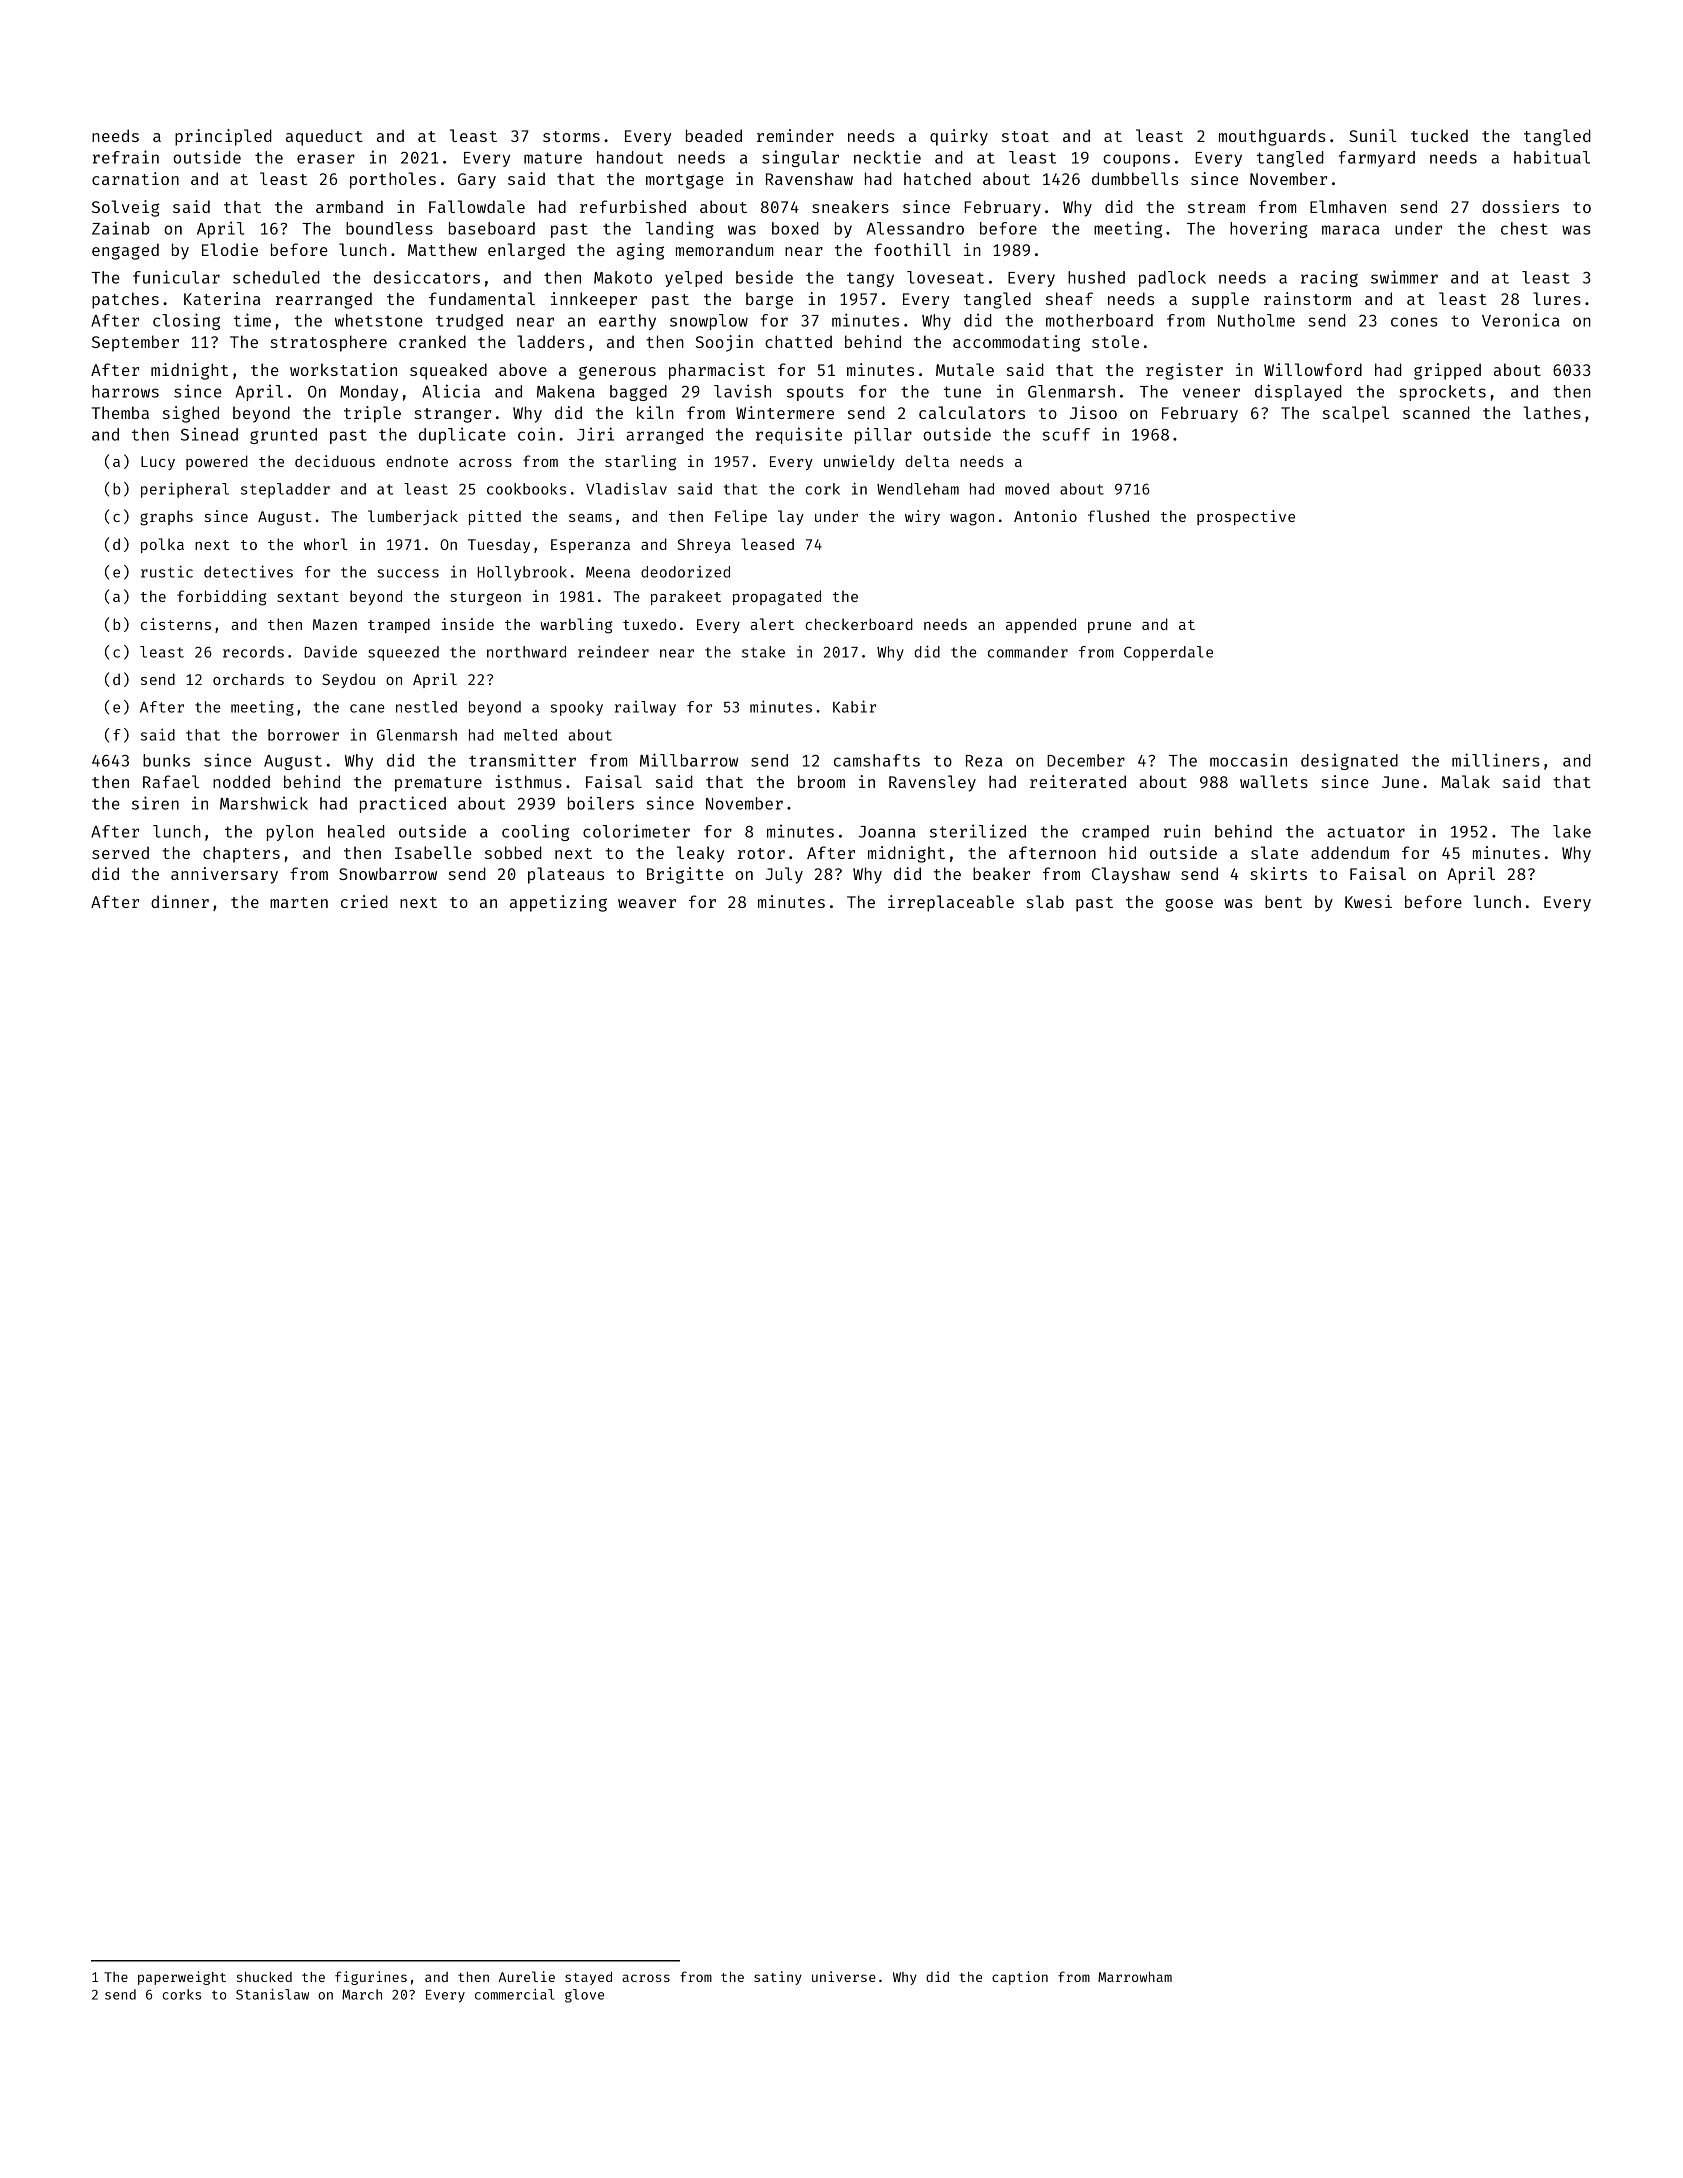  I want to click on slab, so click(1045, 901).
